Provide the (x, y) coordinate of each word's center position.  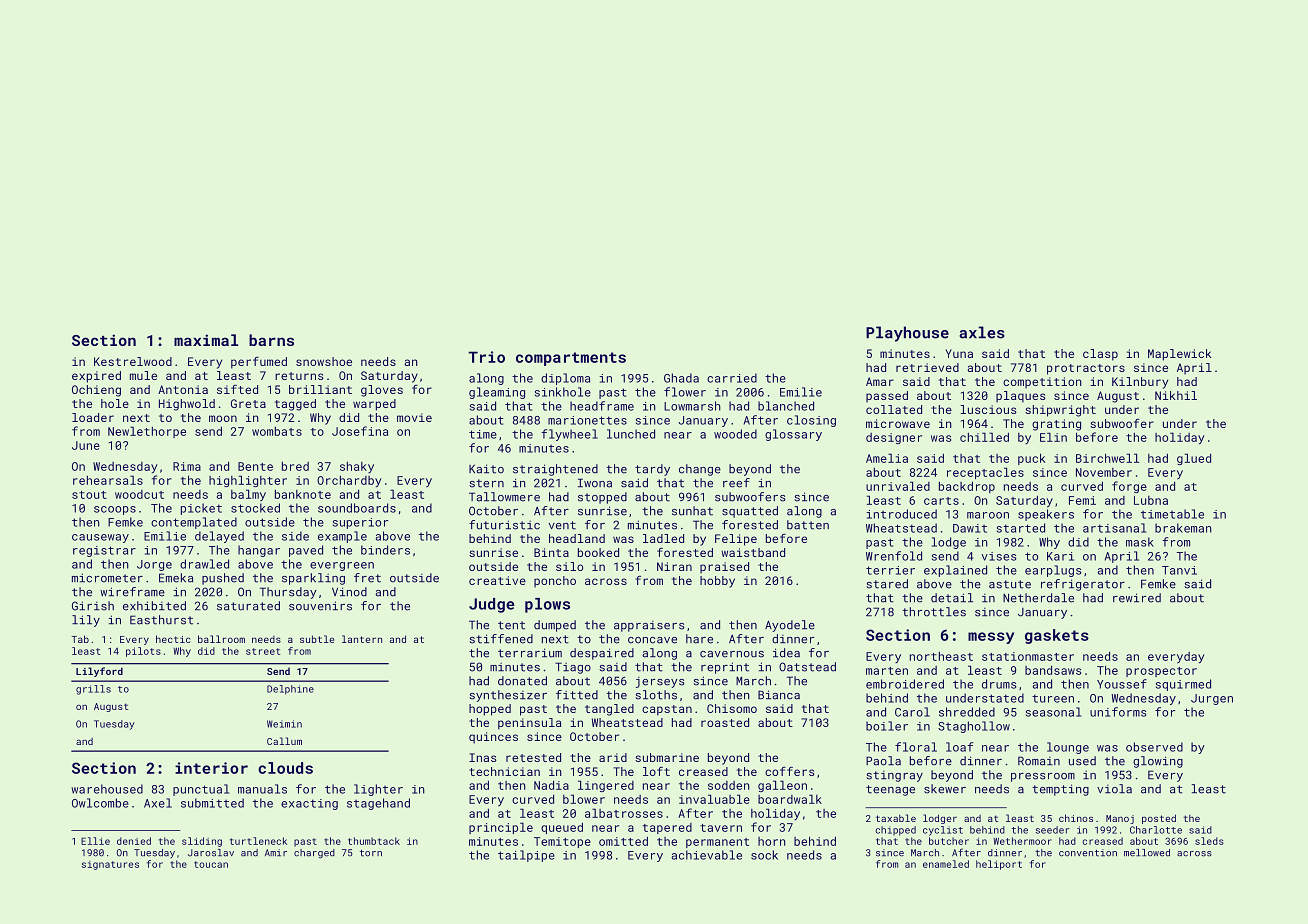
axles (982, 332)
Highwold (187, 405)
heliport (999, 865)
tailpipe (526, 856)
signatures (110, 865)
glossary (793, 435)
